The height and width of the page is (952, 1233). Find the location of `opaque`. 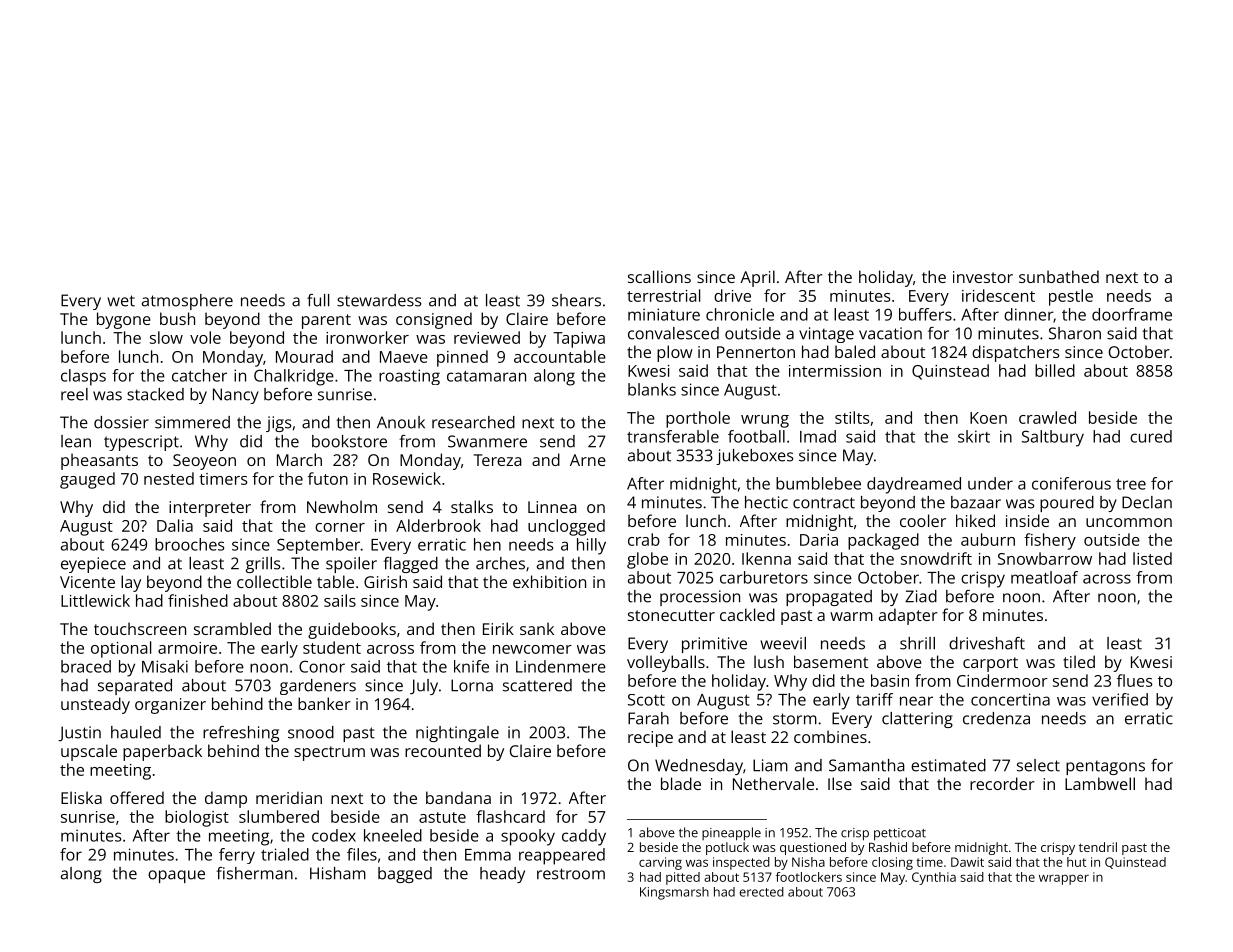

opaque is located at coordinates (176, 876).
